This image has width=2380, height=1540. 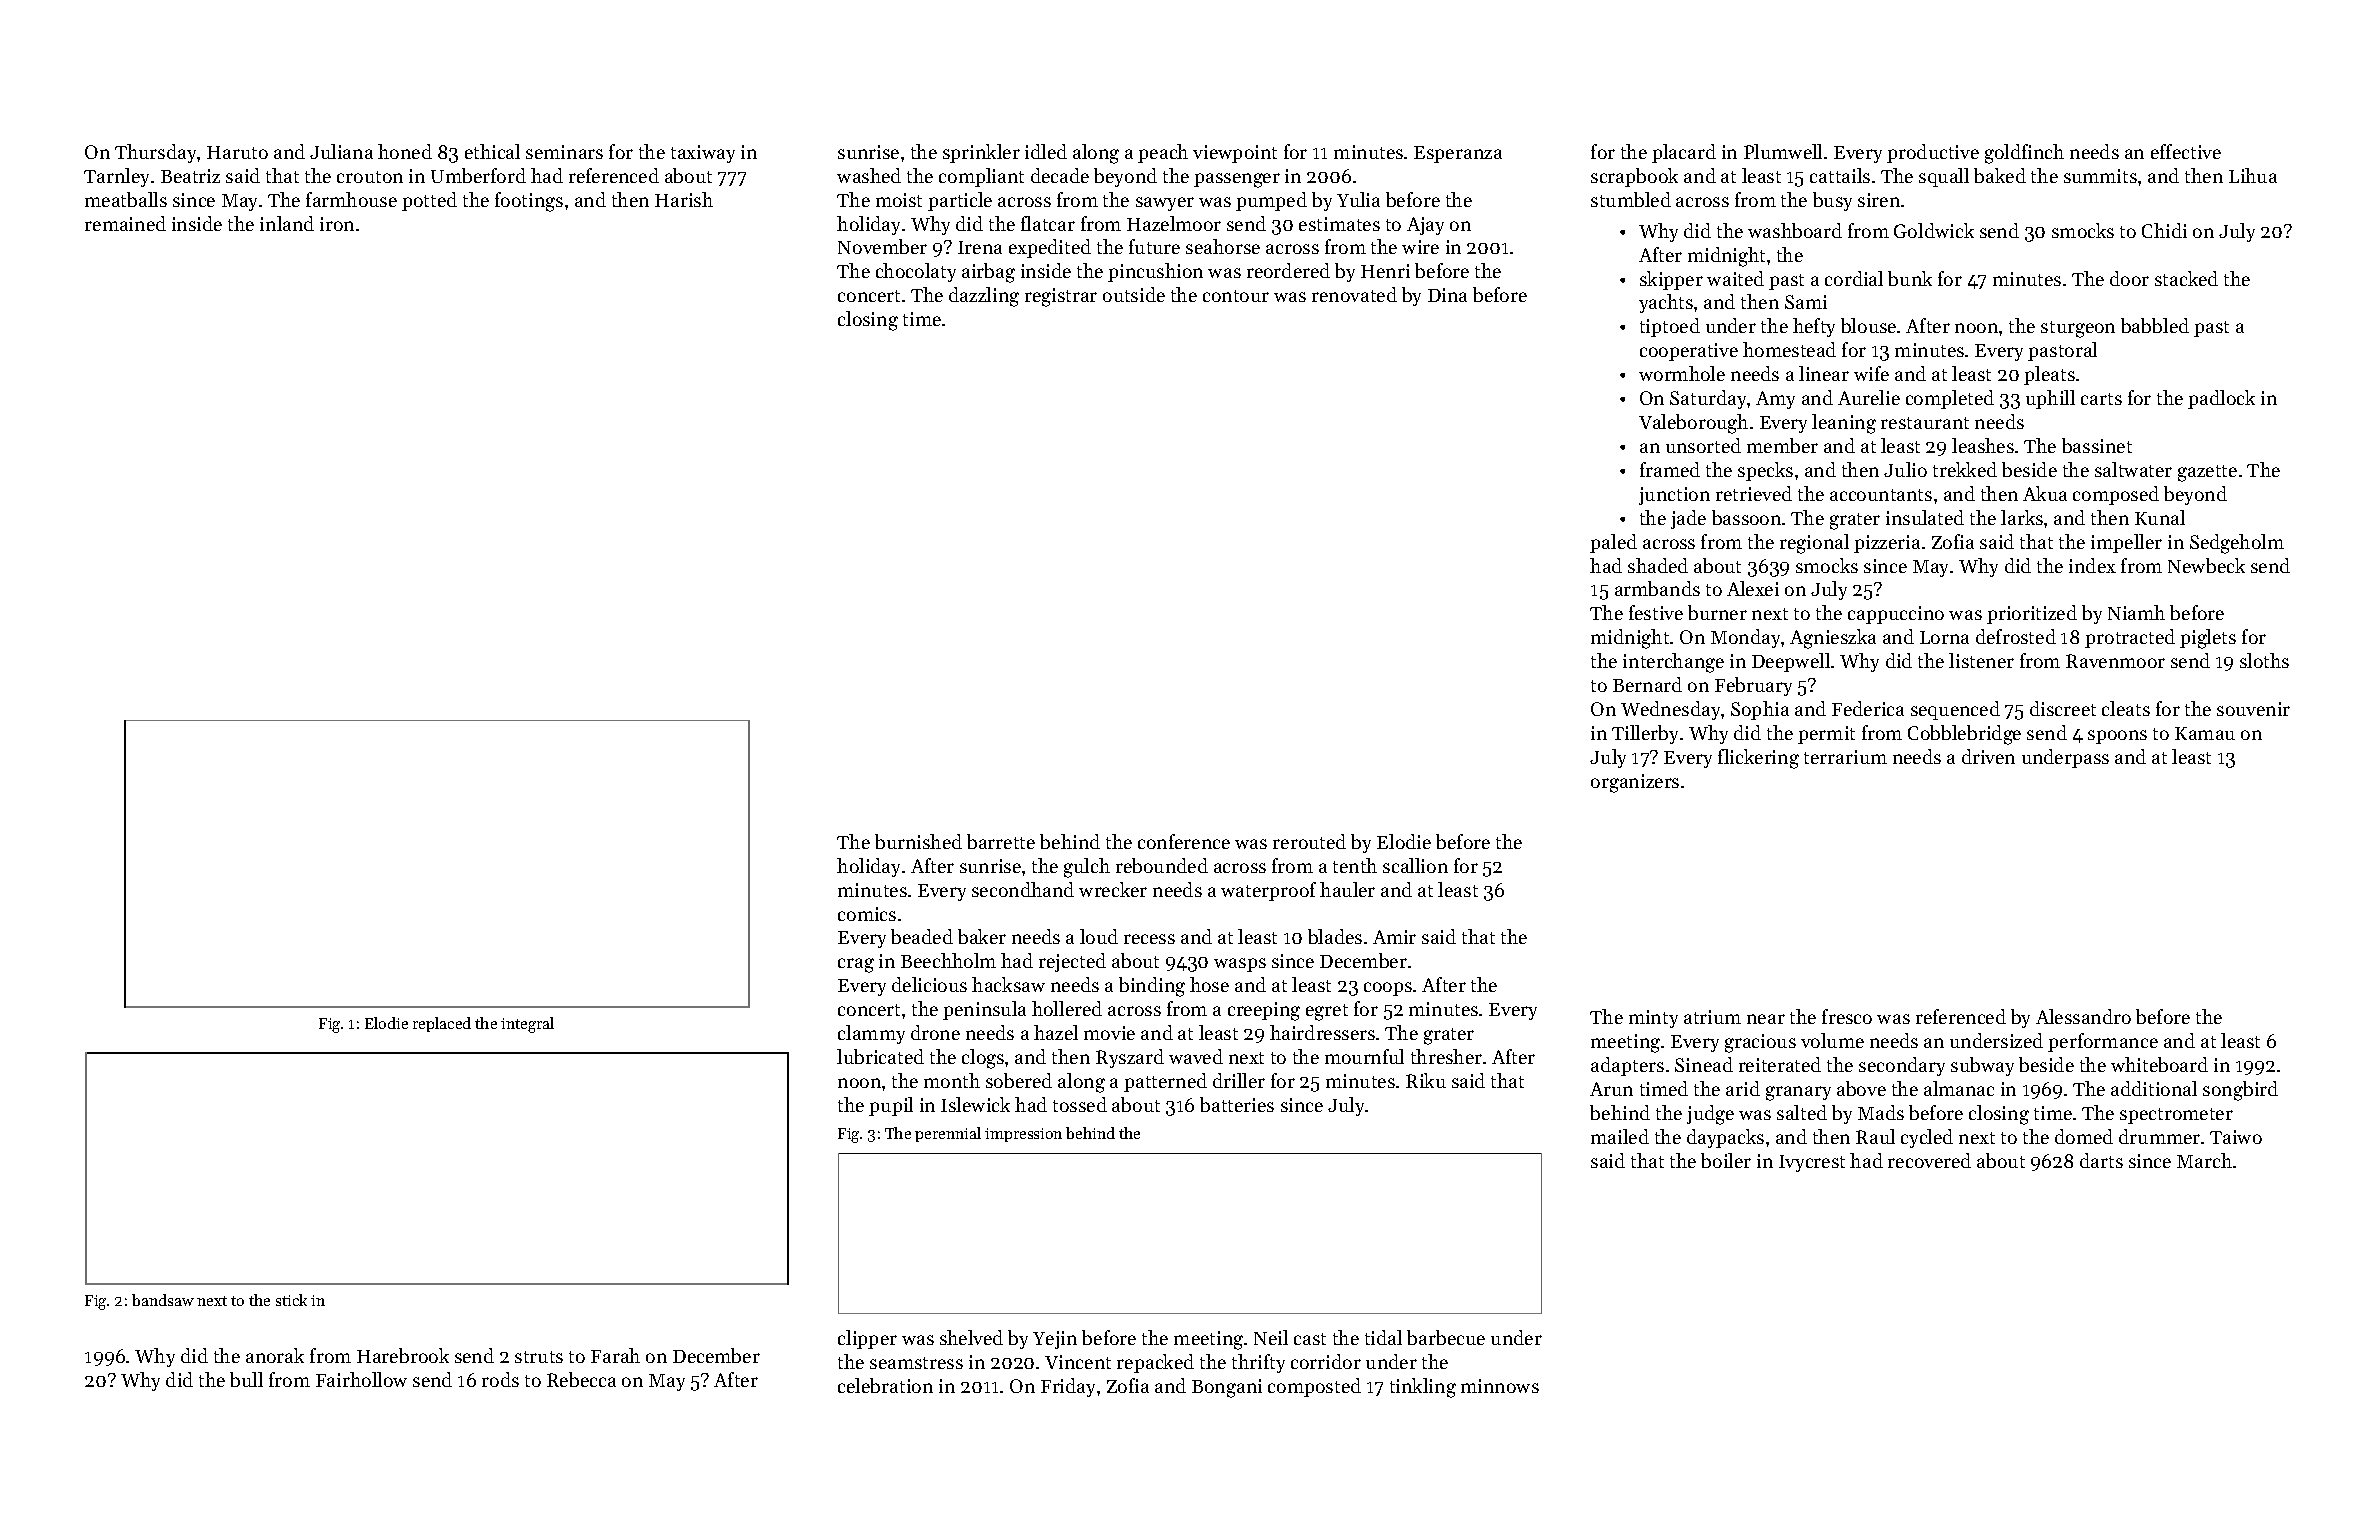 What do you see at coordinates (1046, 151) in the image?
I see `idled` at bounding box center [1046, 151].
